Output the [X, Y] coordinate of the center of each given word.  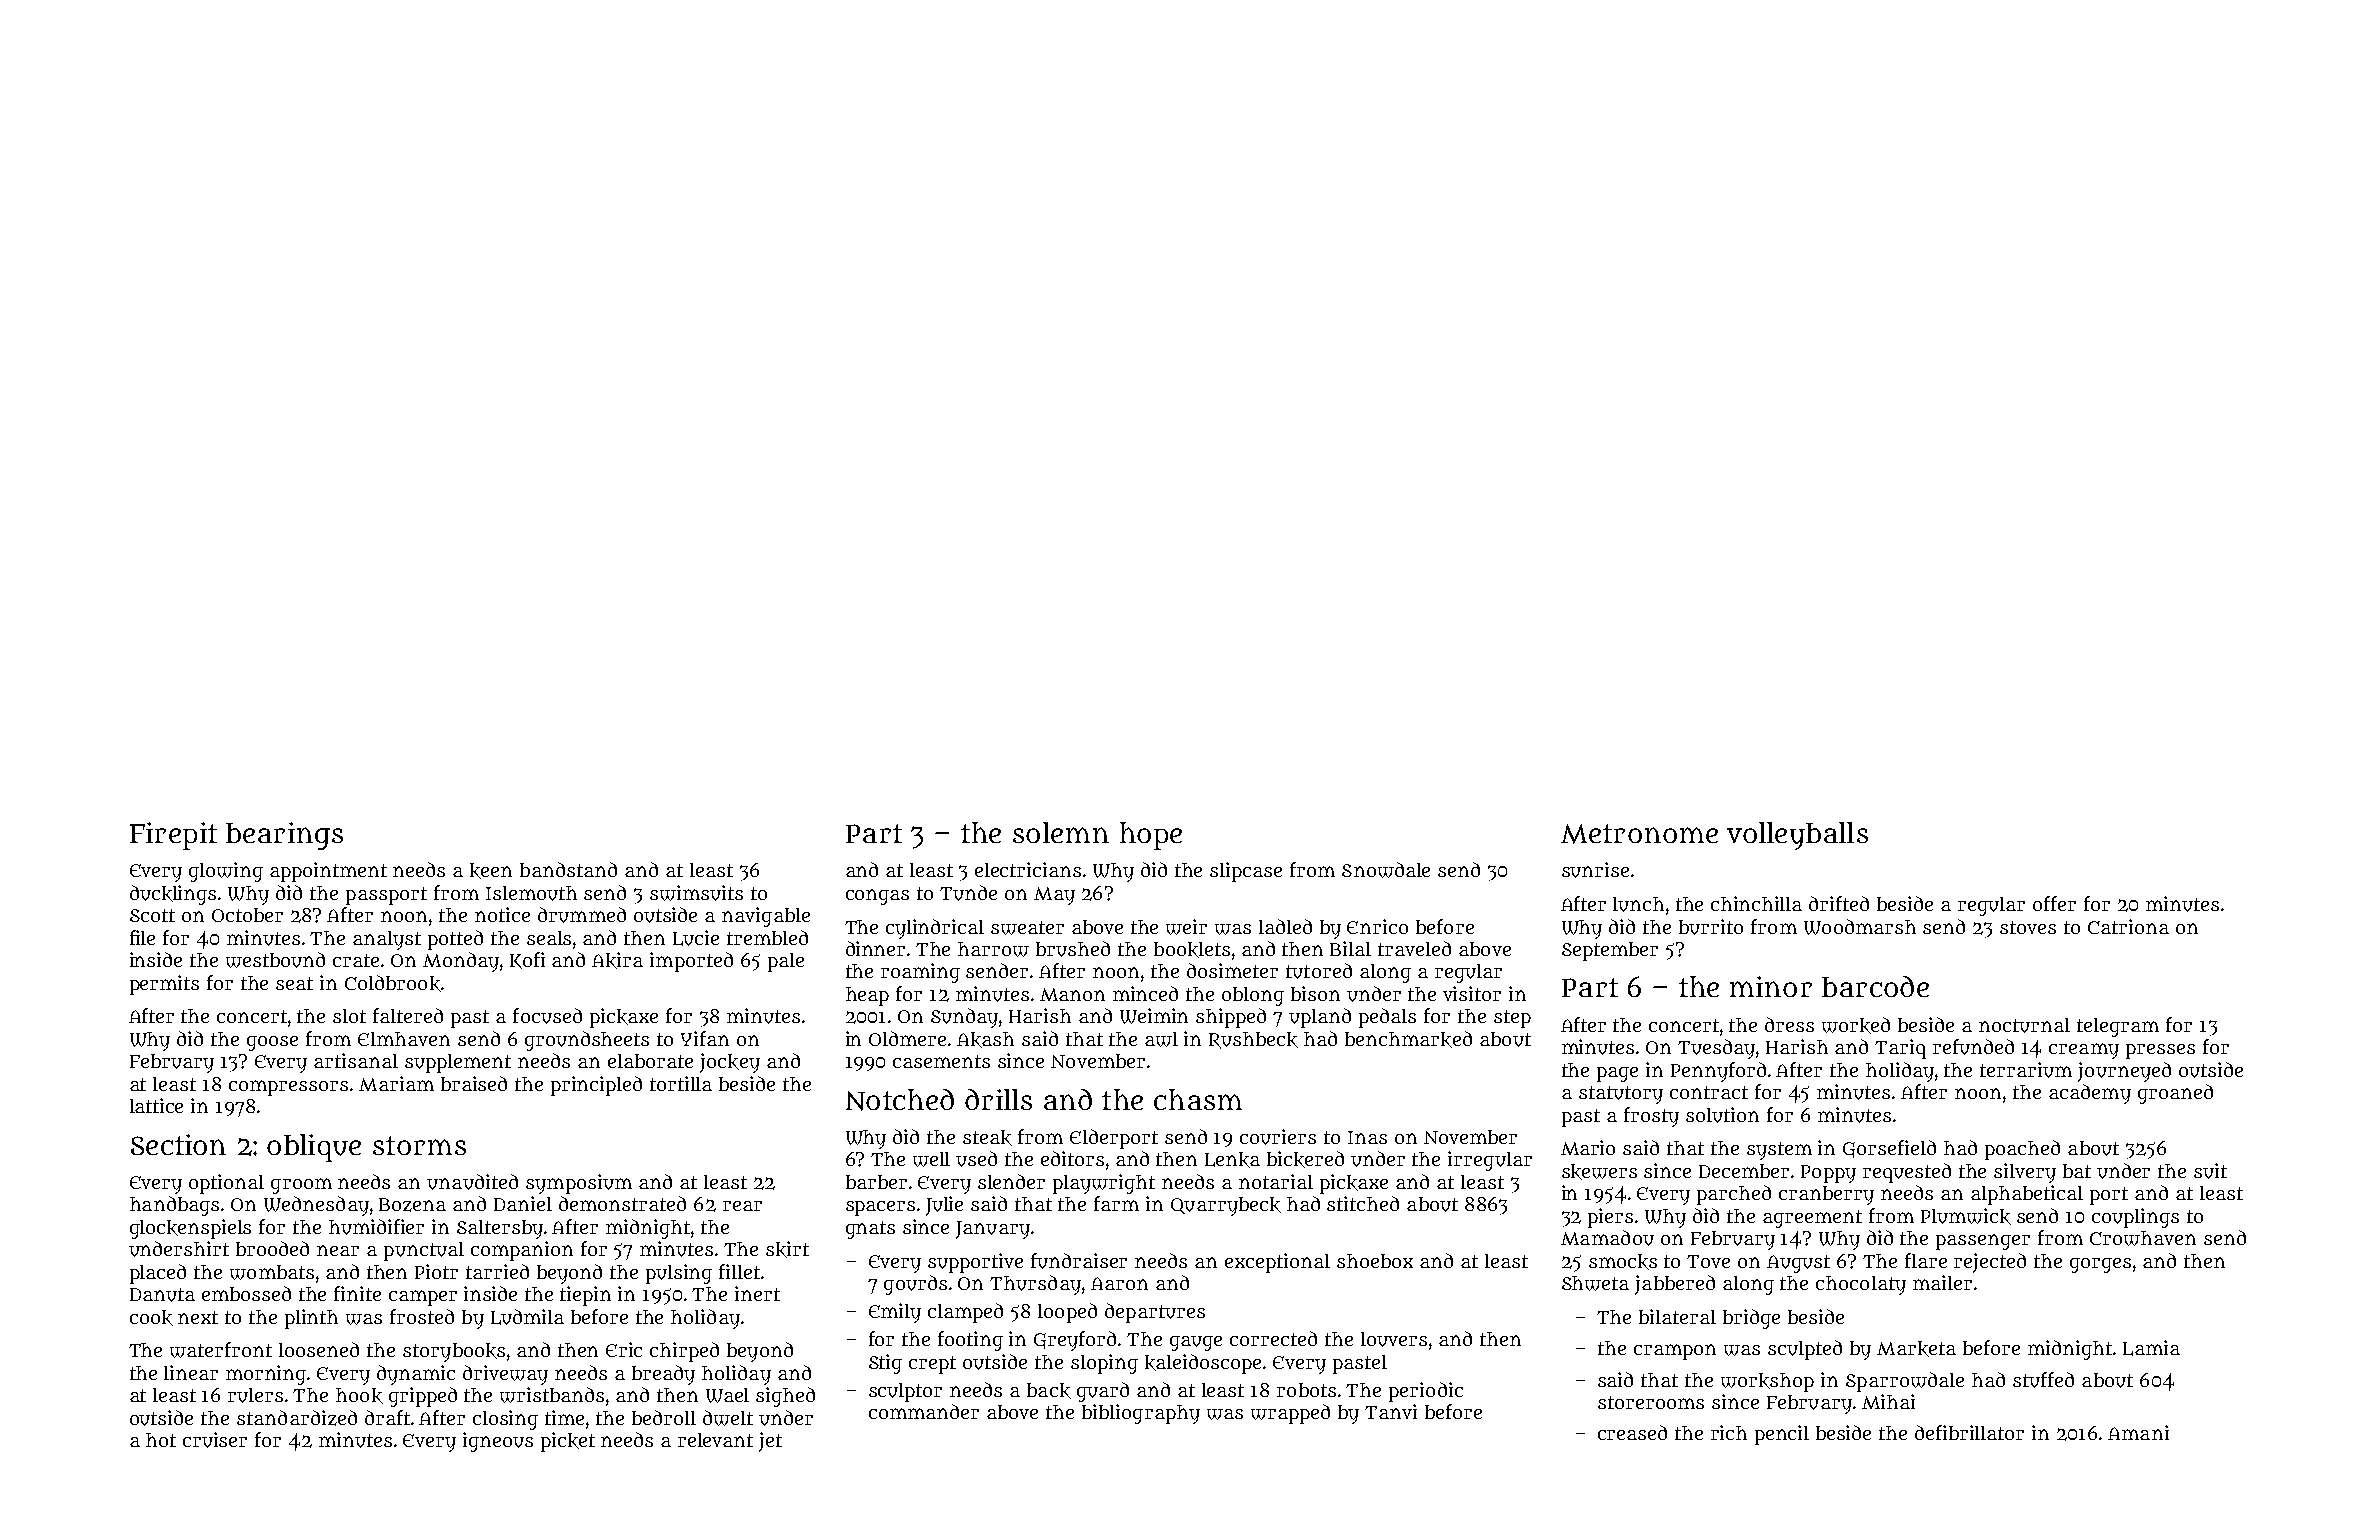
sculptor [905, 1392]
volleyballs [1797, 836]
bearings [284, 836]
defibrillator [1969, 1432]
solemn [1061, 832]
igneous [498, 1442]
